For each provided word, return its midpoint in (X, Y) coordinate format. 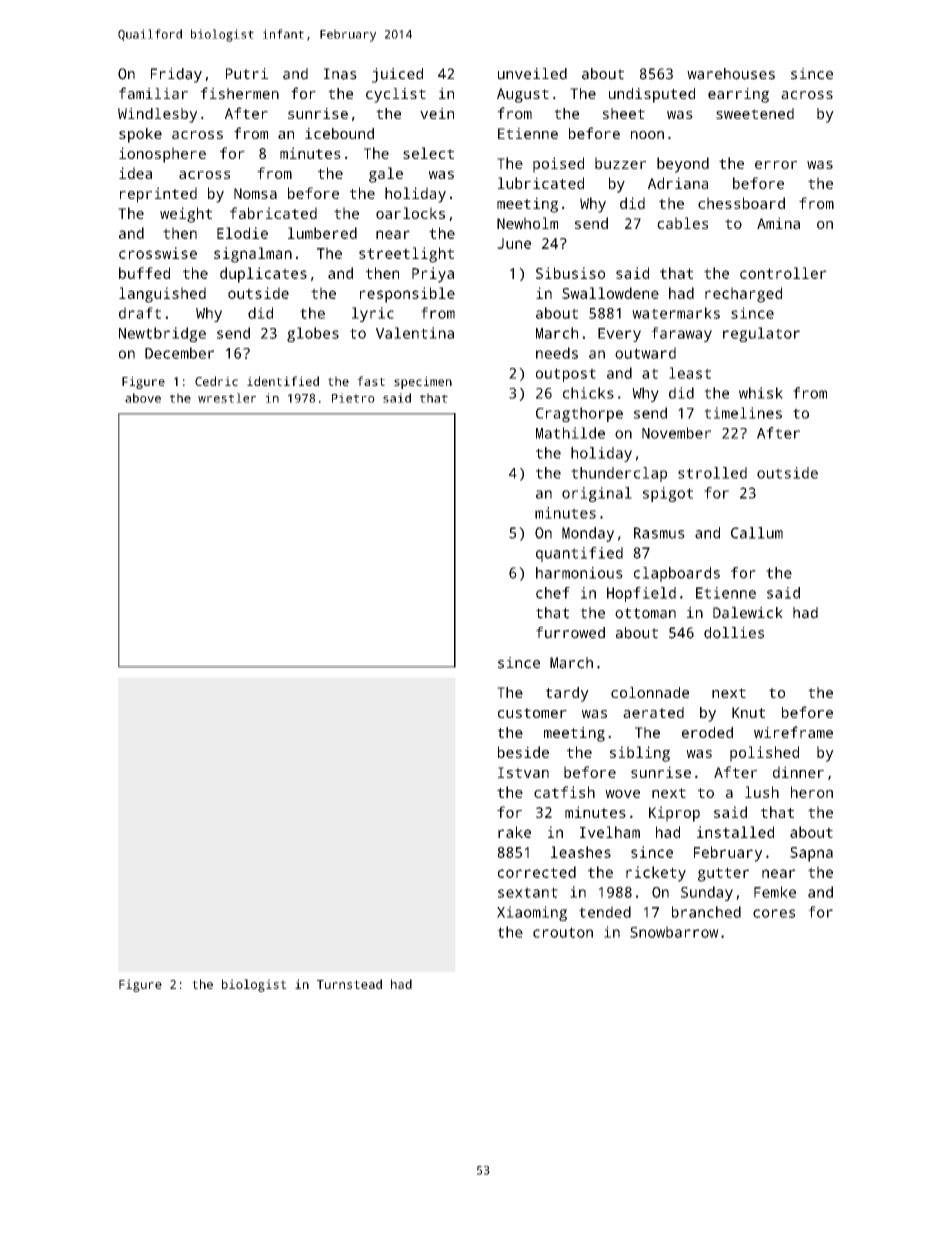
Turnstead (349, 984)
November (676, 433)
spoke (140, 135)
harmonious (579, 573)
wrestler (227, 398)
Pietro (353, 398)
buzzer (620, 163)
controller (783, 273)
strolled (712, 473)
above (143, 398)
